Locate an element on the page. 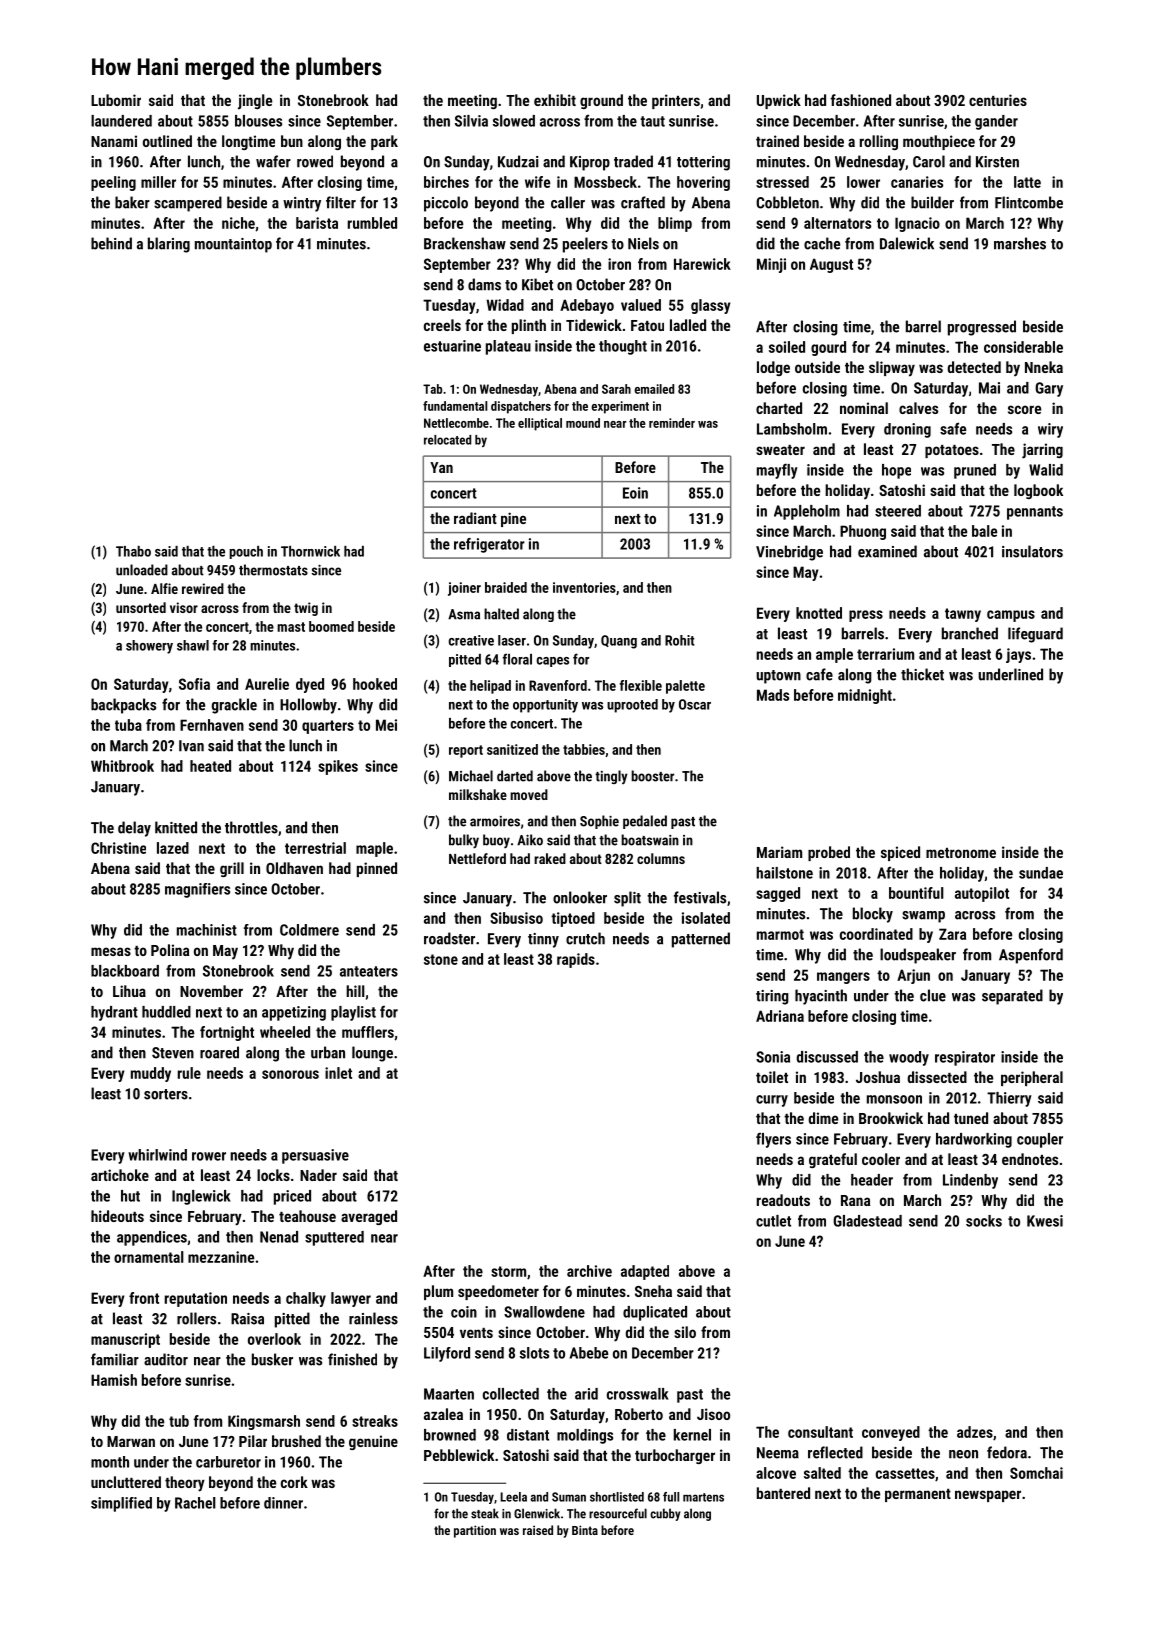  artichoke is located at coordinates (120, 1175).
